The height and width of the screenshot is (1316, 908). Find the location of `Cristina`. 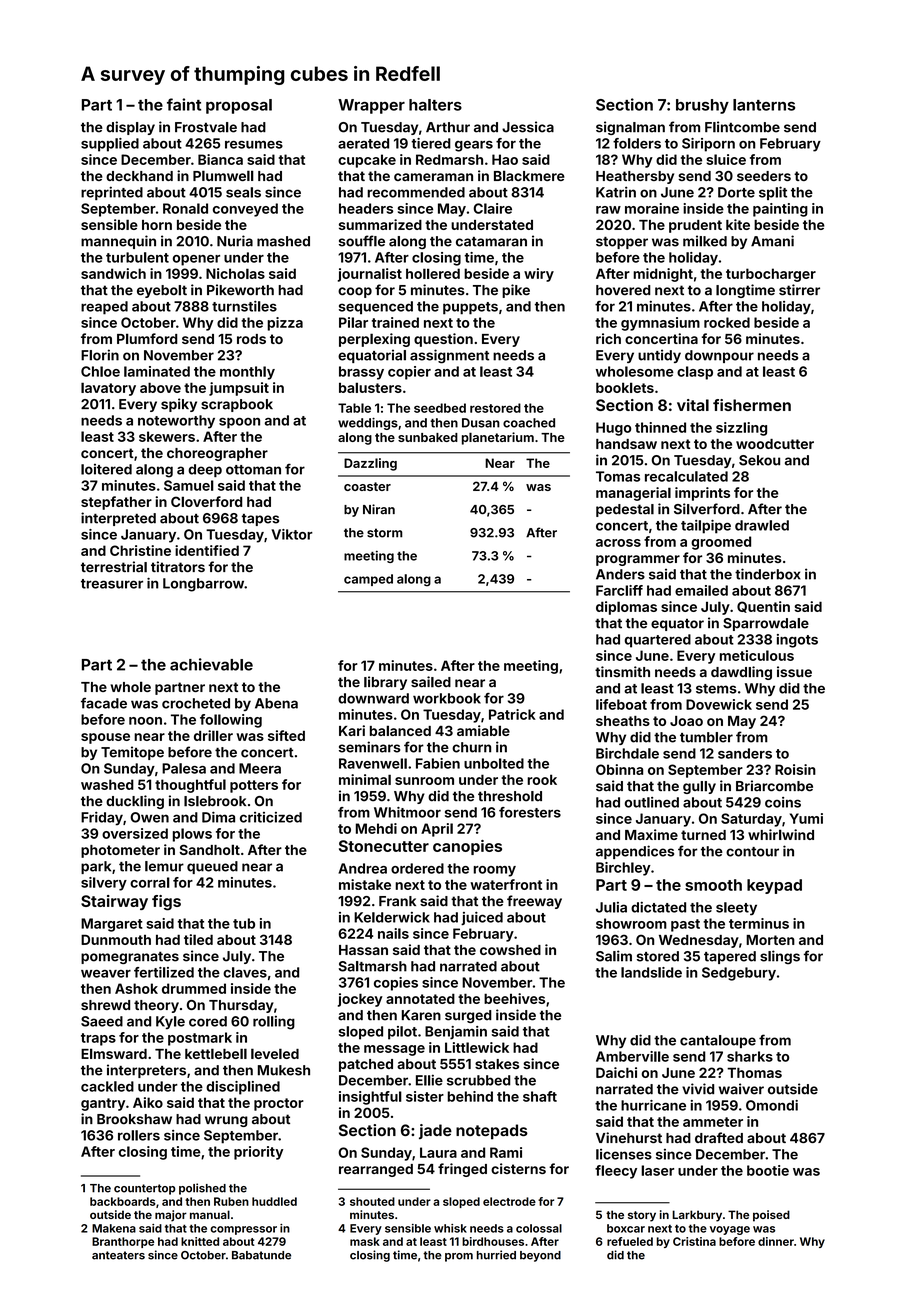

Cristina is located at coordinates (694, 1241).
